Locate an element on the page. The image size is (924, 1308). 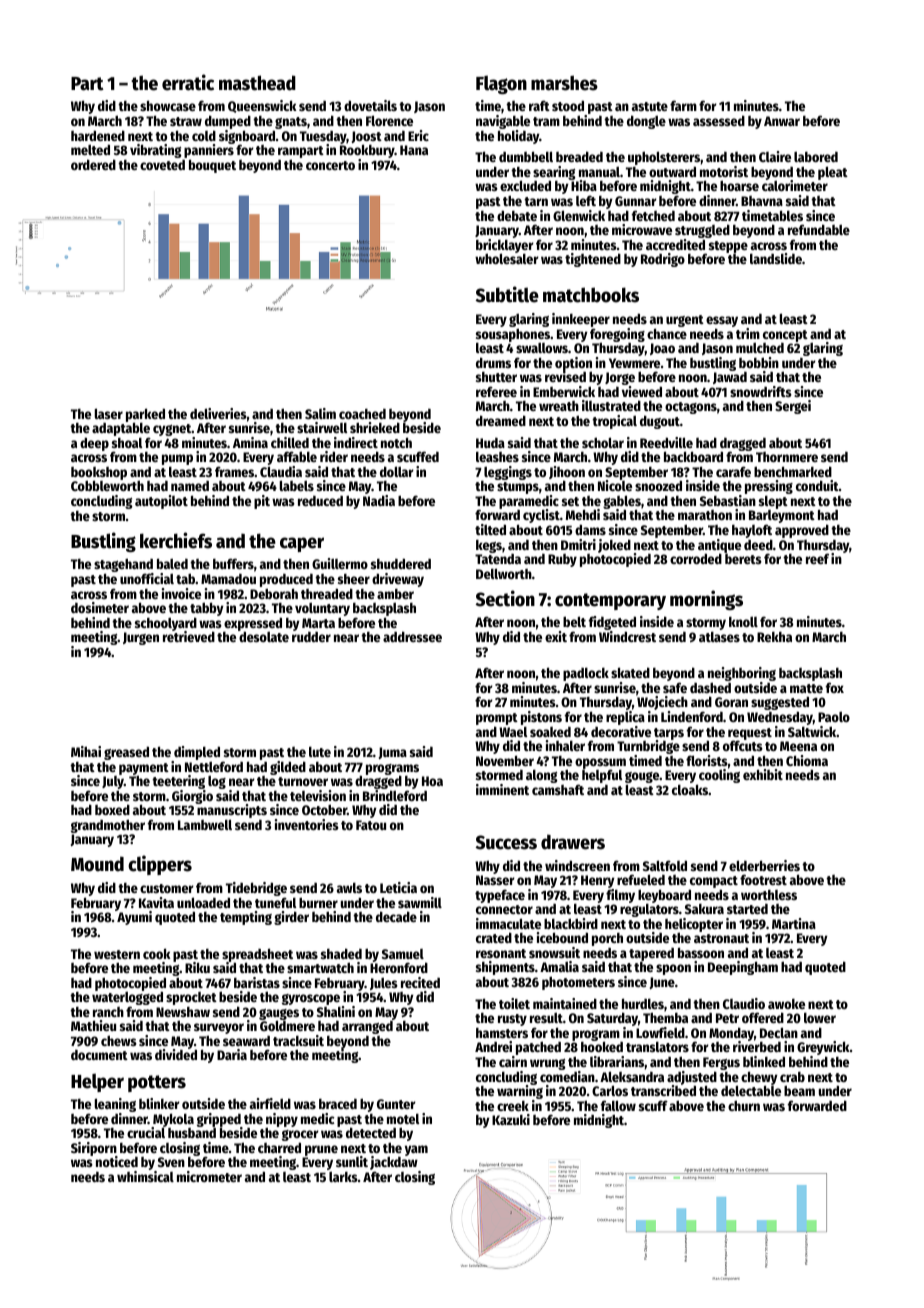
Anwar is located at coordinates (782, 121).
